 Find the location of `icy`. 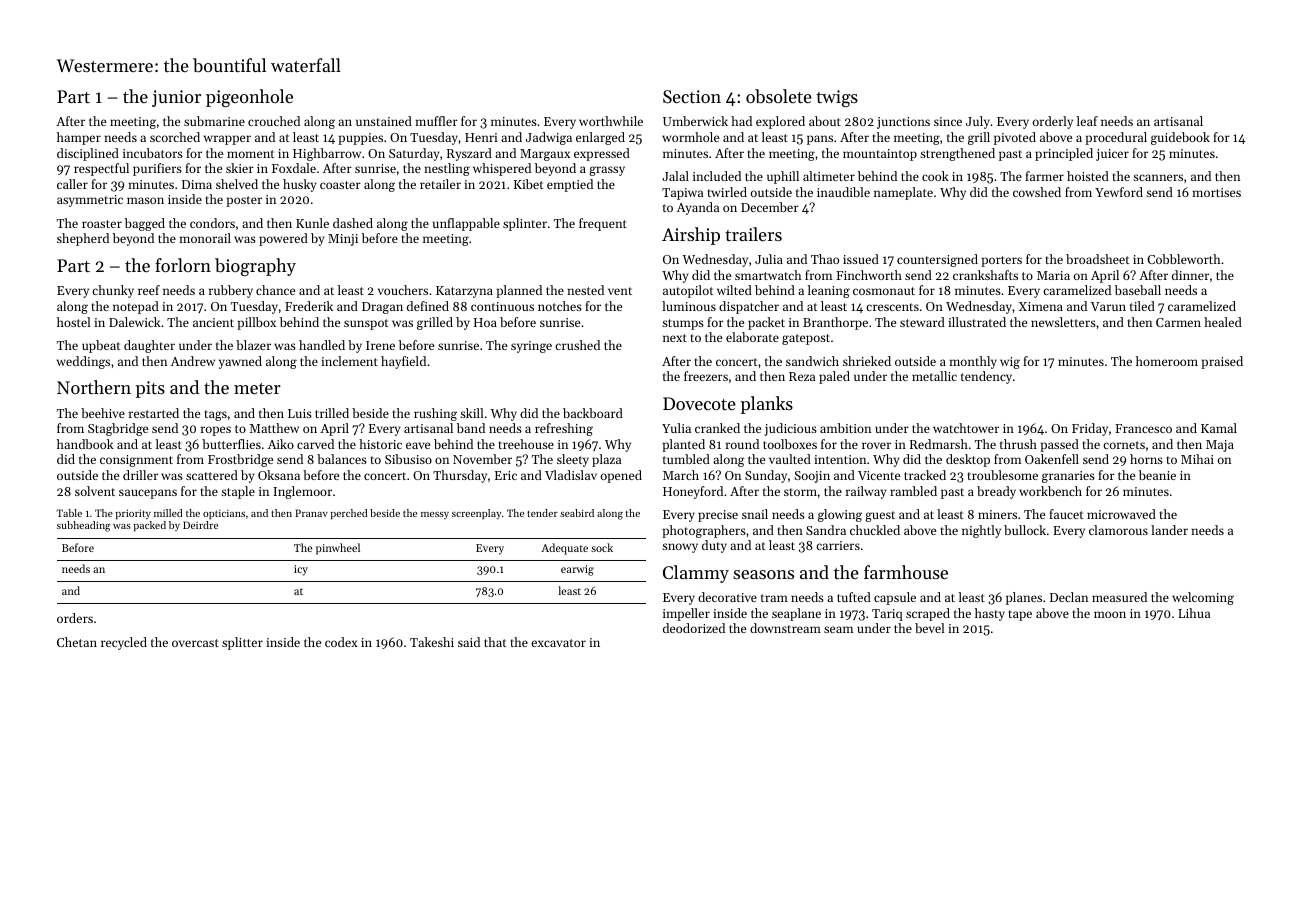

icy is located at coordinates (301, 570).
